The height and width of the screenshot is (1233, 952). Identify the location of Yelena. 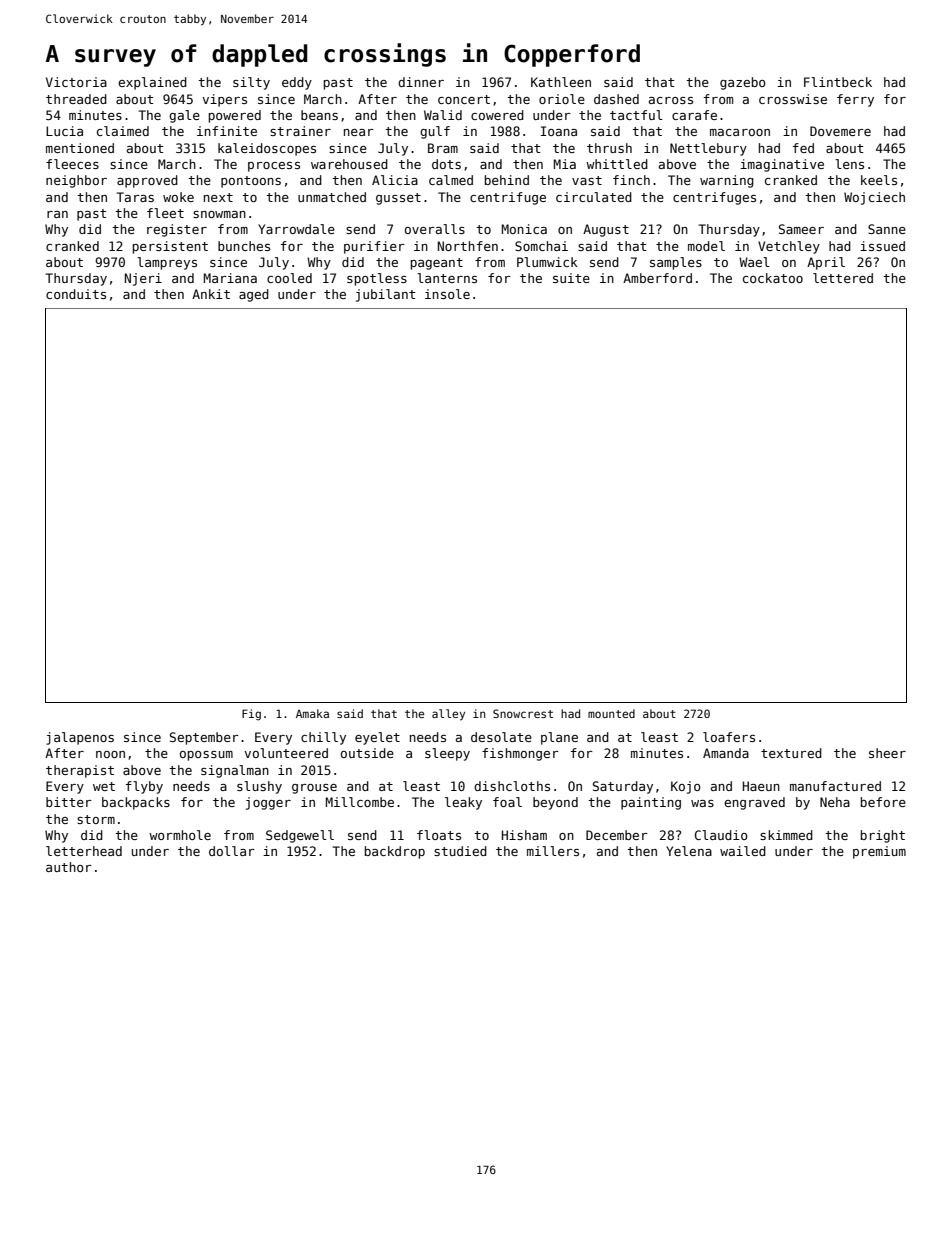
(689, 851).
